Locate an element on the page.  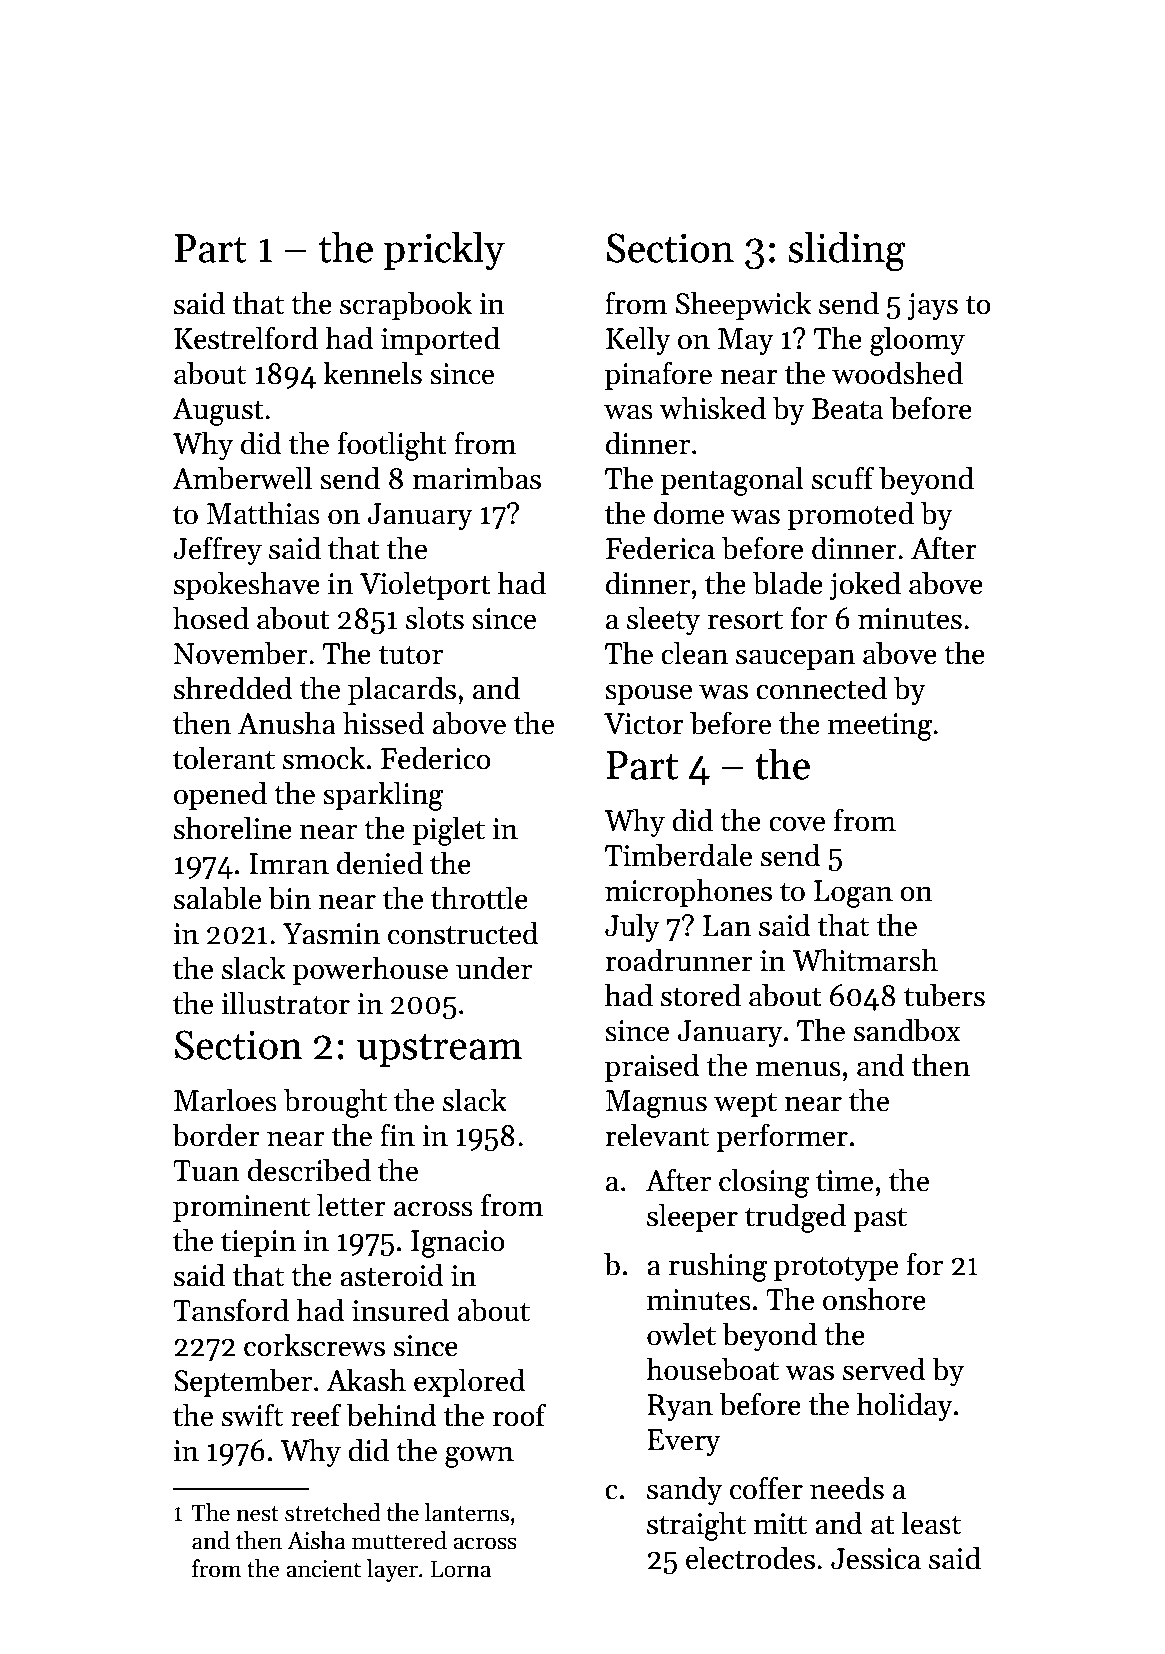
layer is located at coordinates (392, 1570).
